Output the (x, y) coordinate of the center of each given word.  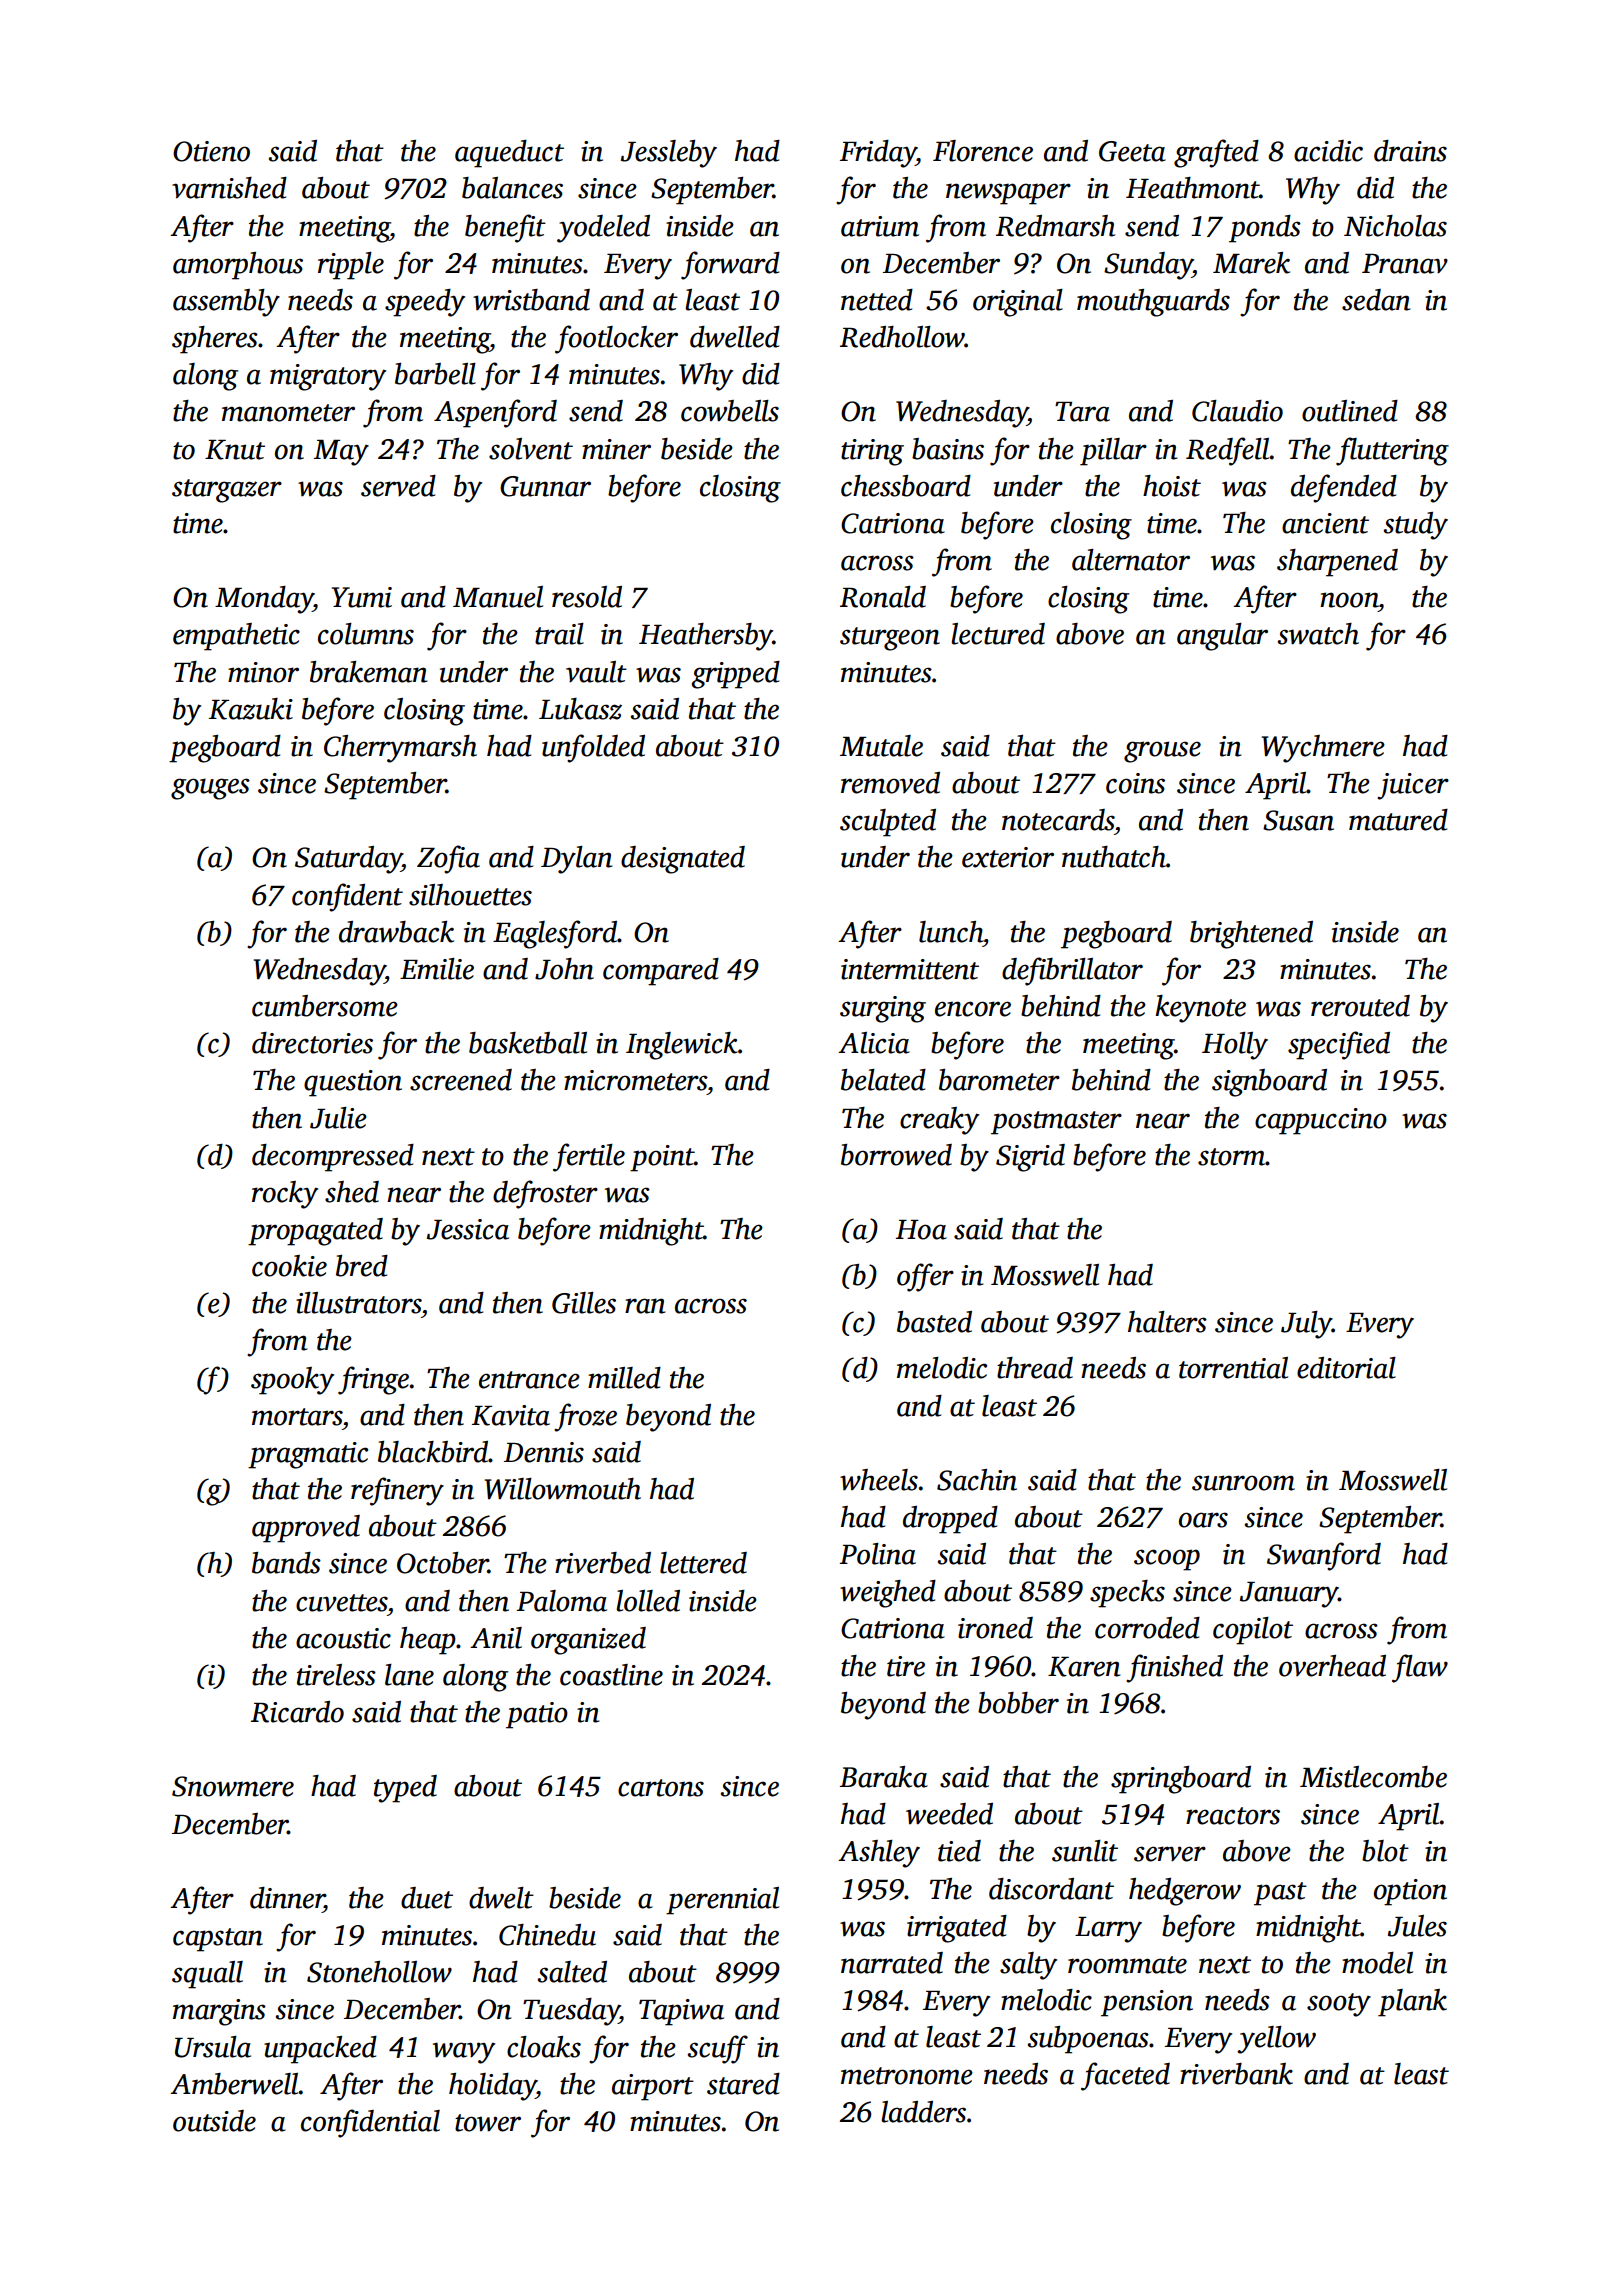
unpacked (320, 2050)
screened (461, 1080)
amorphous (238, 266)
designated (683, 860)
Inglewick (682, 1046)
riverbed (603, 1563)
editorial (1346, 1368)
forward (730, 265)
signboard (1269, 1083)
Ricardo (297, 1712)
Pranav (1405, 264)
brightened (1251, 935)
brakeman (368, 672)
